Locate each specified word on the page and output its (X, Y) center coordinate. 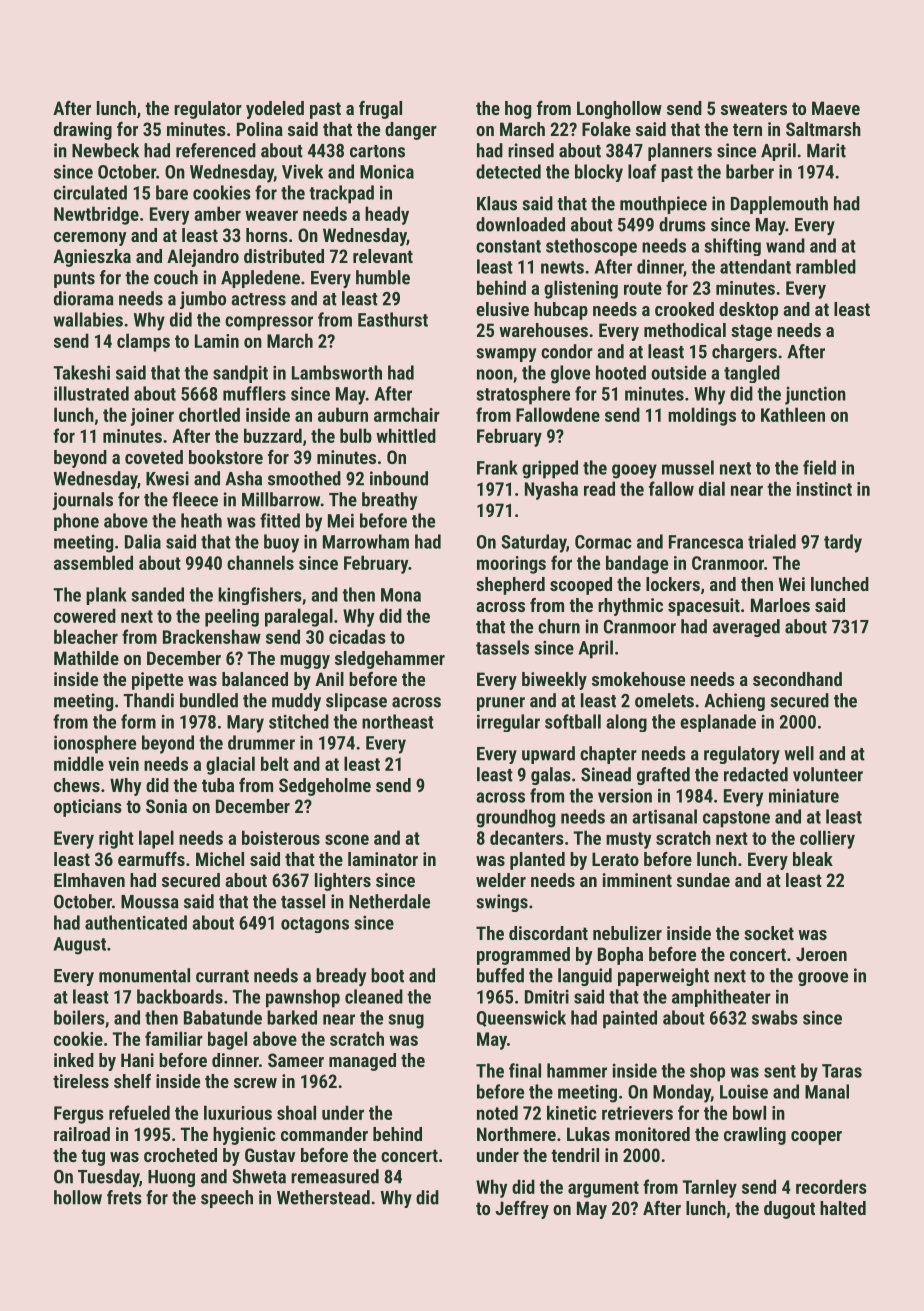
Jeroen (821, 954)
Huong (171, 1178)
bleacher (86, 636)
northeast (398, 721)
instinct (824, 489)
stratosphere (523, 395)
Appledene (260, 279)
